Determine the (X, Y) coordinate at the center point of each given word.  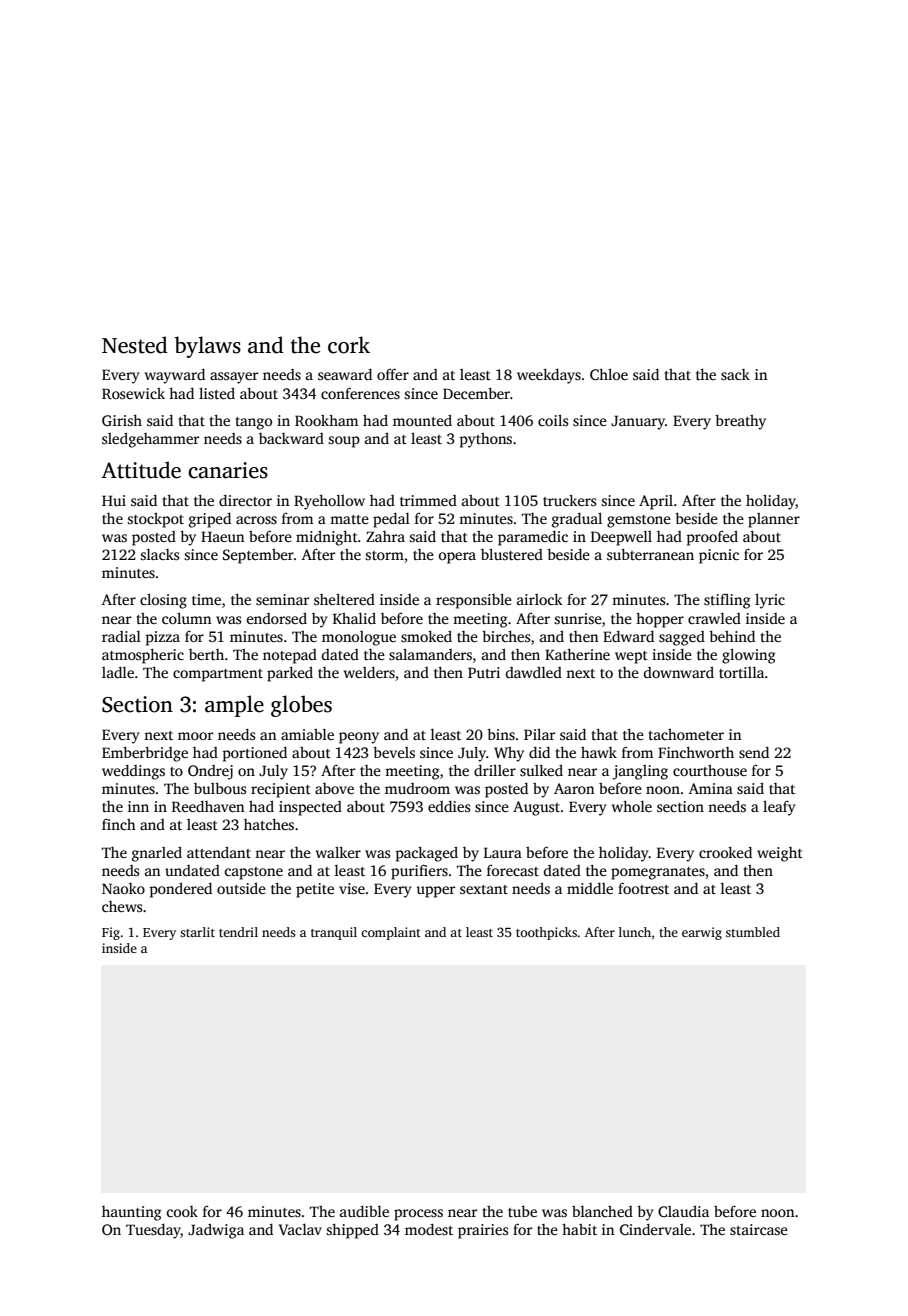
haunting (132, 1213)
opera (457, 558)
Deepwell (621, 538)
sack (735, 374)
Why (509, 754)
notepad (290, 656)
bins (501, 734)
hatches (269, 824)
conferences (360, 393)
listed (217, 393)
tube (522, 1211)
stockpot (155, 520)
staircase (759, 1229)
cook (182, 1211)
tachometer (686, 734)
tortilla (741, 672)
